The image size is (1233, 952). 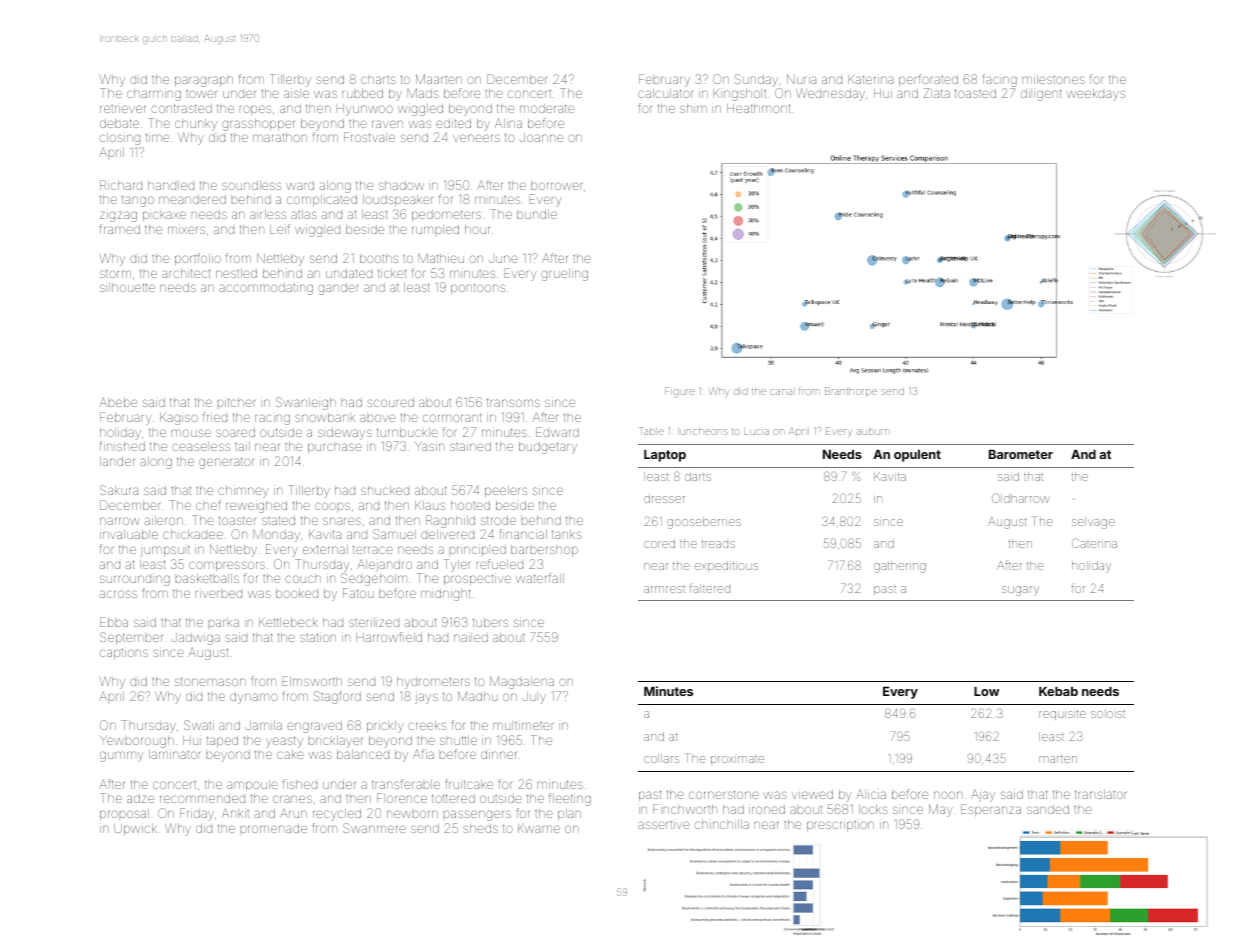 What do you see at coordinates (154, 95) in the document?
I see `charming` at bounding box center [154, 95].
